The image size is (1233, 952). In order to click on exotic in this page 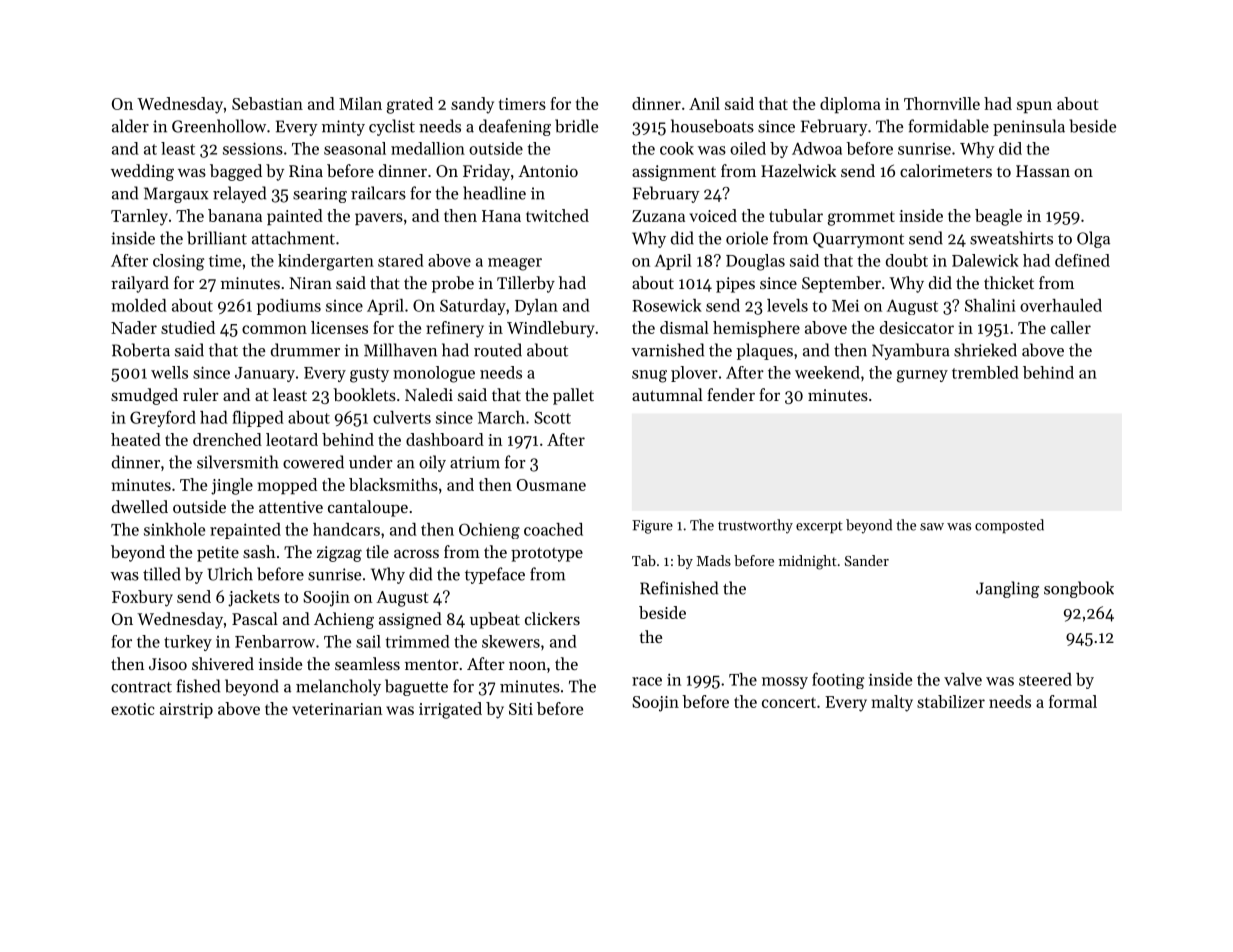, I will do `click(133, 709)`.
